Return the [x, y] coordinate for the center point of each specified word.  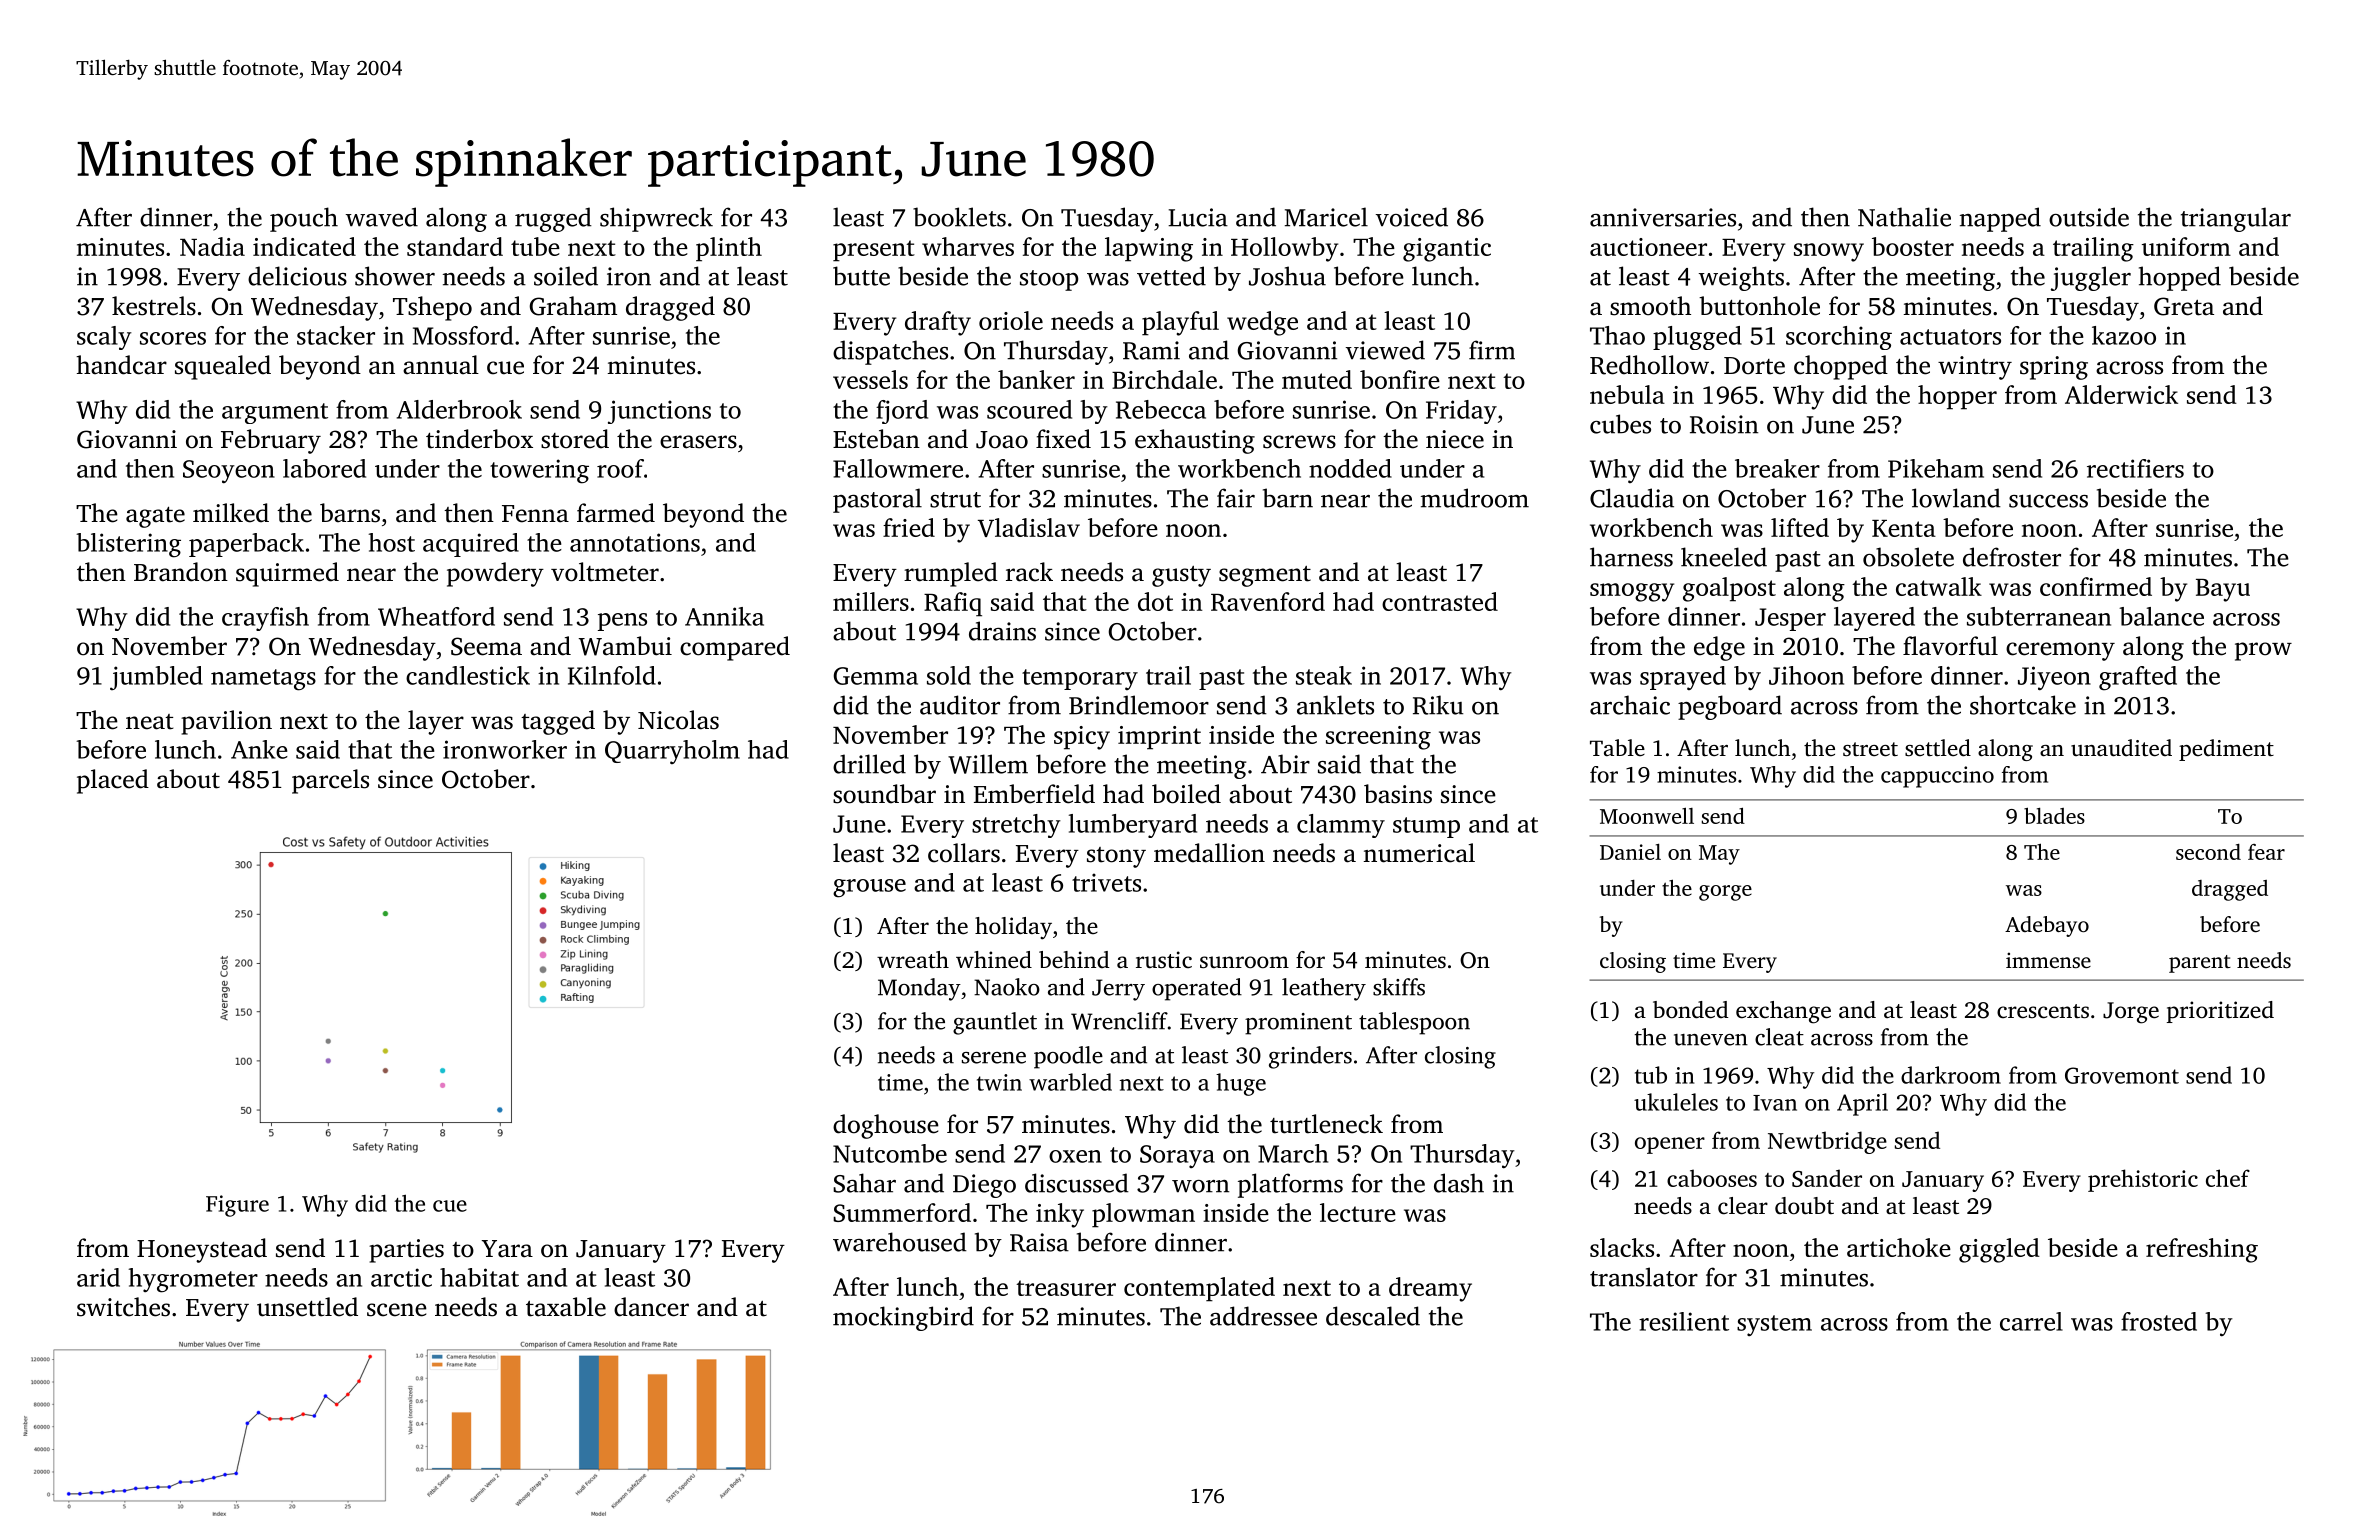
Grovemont [2122, 1075]
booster [1913, 246]
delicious [297, 276]
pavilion [226, 722]
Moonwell [1647, 815]
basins [1398, 794]
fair [1236, 498]
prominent [1298, 1024]
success [2048, 501]
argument [275, 413]
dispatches [890, 352]
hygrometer [193, 1280]
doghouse [886, 1126]
